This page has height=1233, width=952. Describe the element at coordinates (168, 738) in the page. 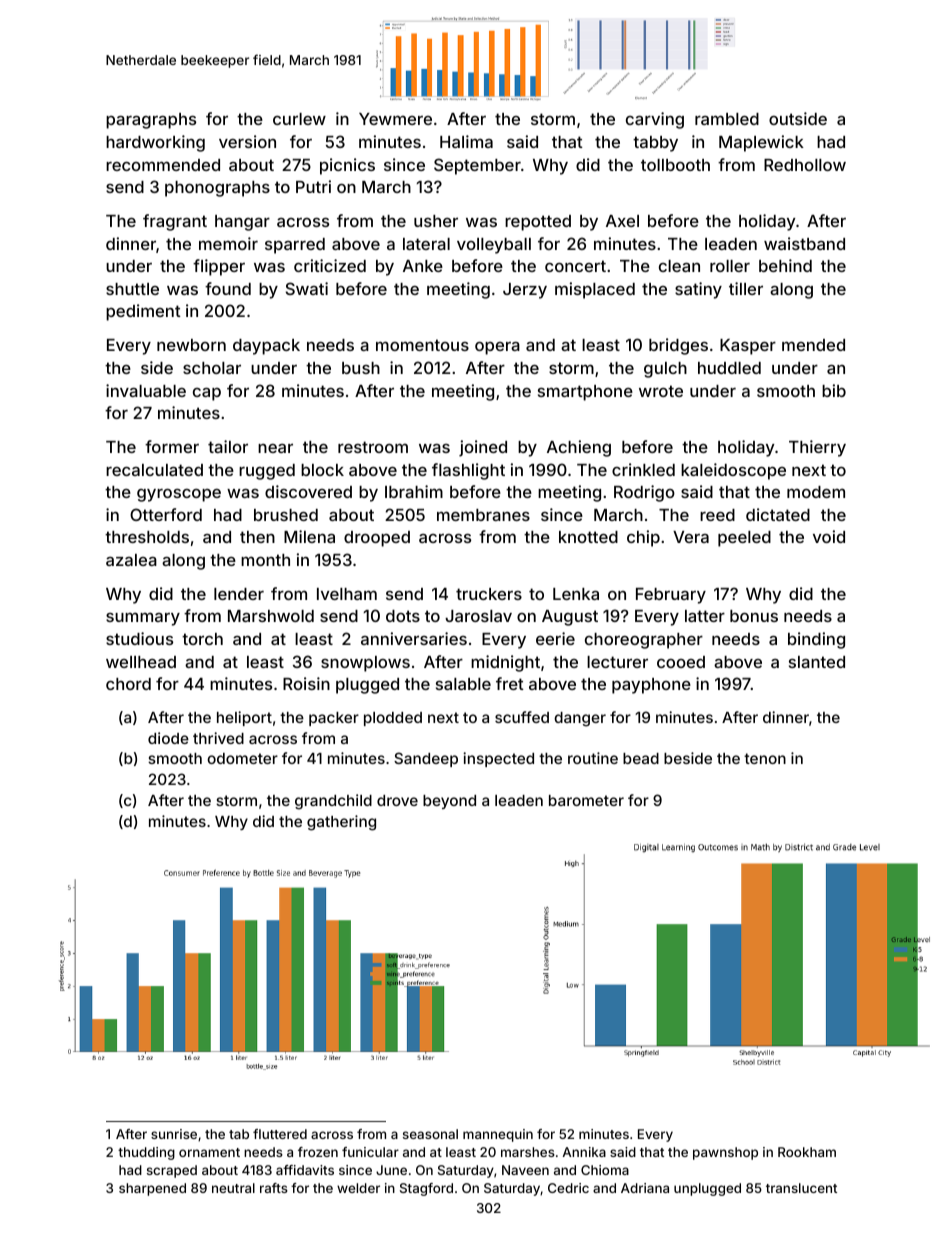

I see `diode` at that location.
